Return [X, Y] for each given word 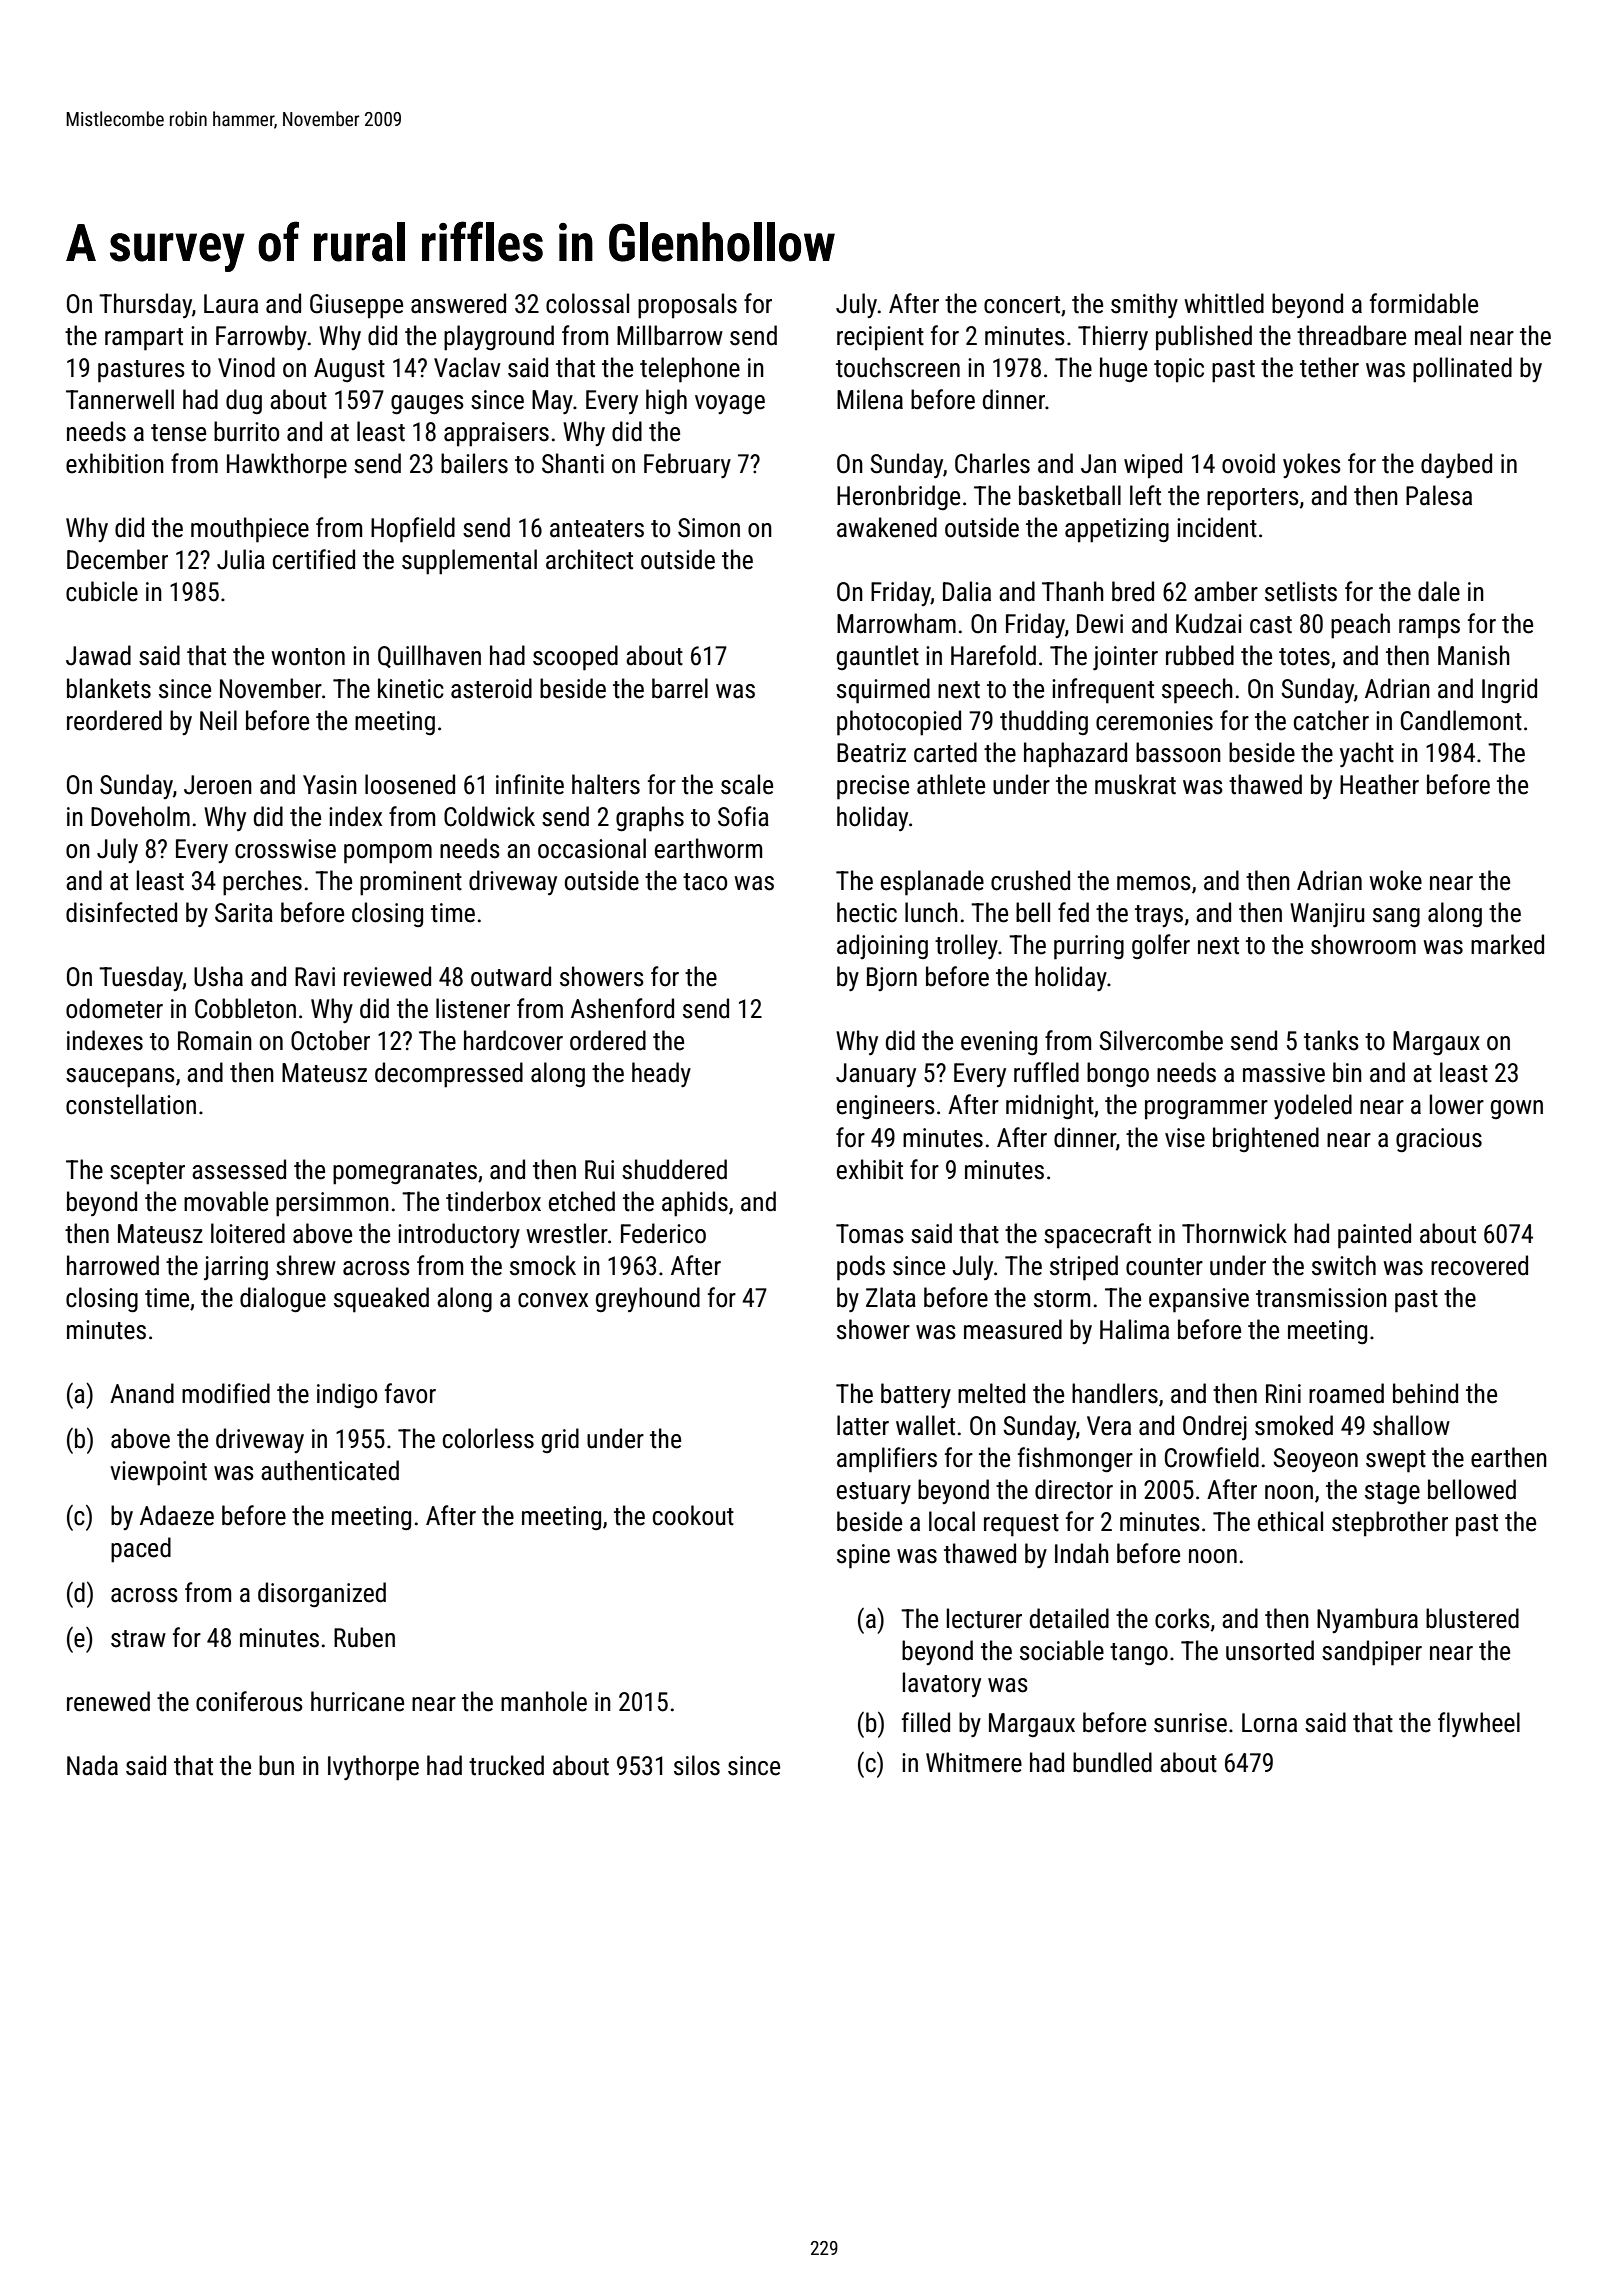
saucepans [120, 1078]
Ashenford [622, 1008]
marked [1507, 944]
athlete [951, 784]
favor [410, 1393]
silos [697, 1765]
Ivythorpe [373, 1768]
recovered [1479, 1265]
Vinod [246, 367]
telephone [690, 370]
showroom [1363, 944]
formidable [1424, 303]
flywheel [1479, 1724]
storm [1062, 1299]
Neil [218, 720]
